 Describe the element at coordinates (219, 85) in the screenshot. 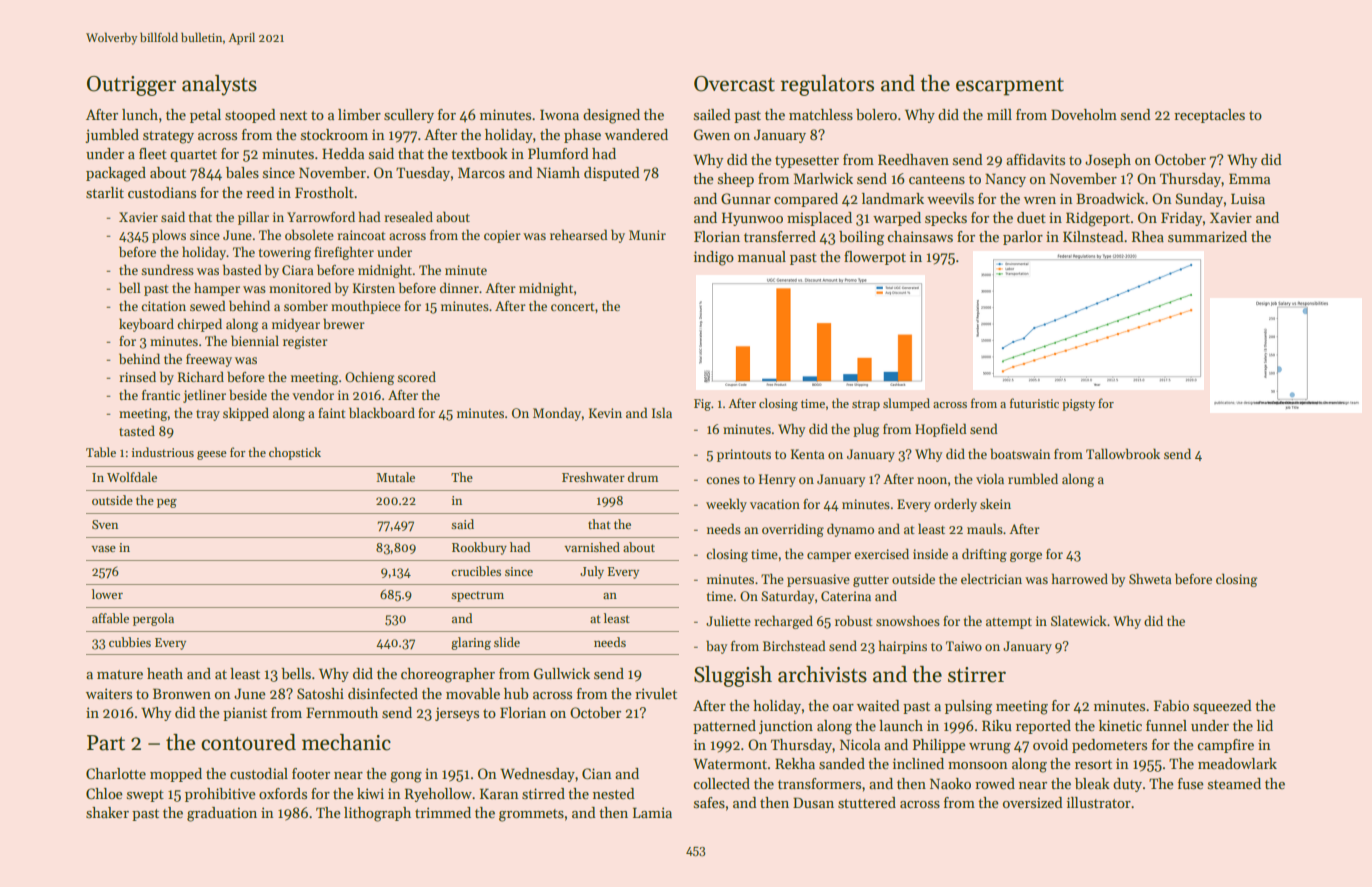

I see `analysts` at that location.
